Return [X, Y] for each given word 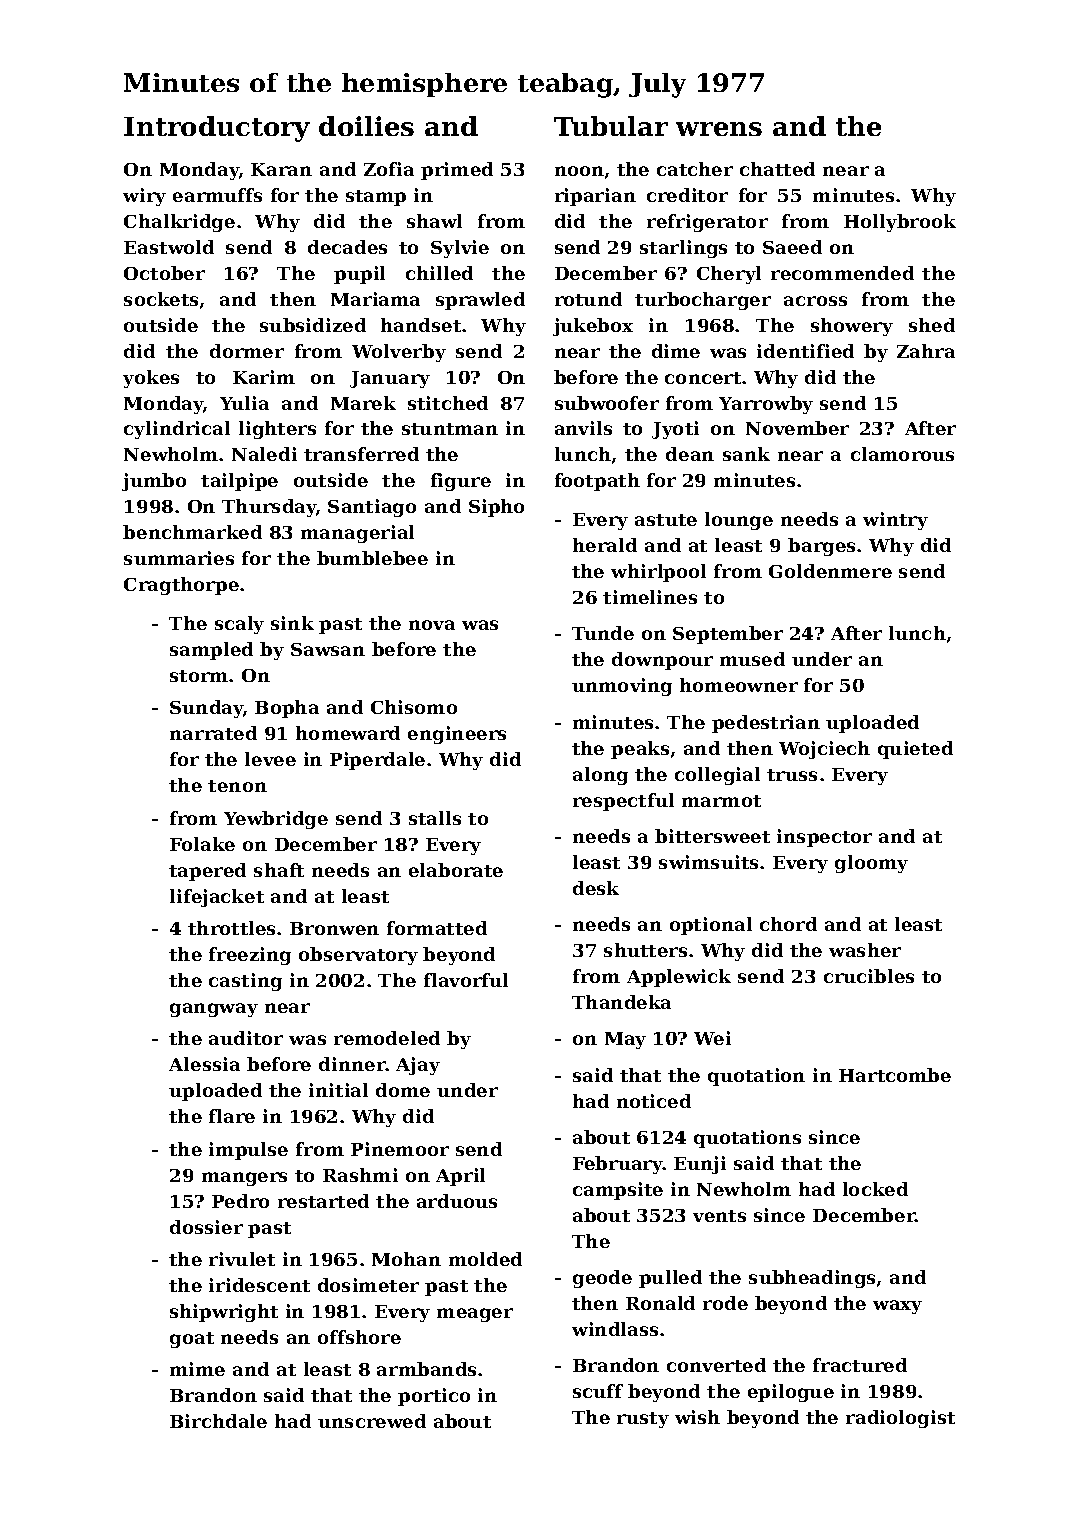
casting [245, 982]
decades [347, 247]
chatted [777, 169]
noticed [654, 1101]
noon [579, 171]
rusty [643, 1420]
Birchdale [218, 1421]
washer [865, 950]
